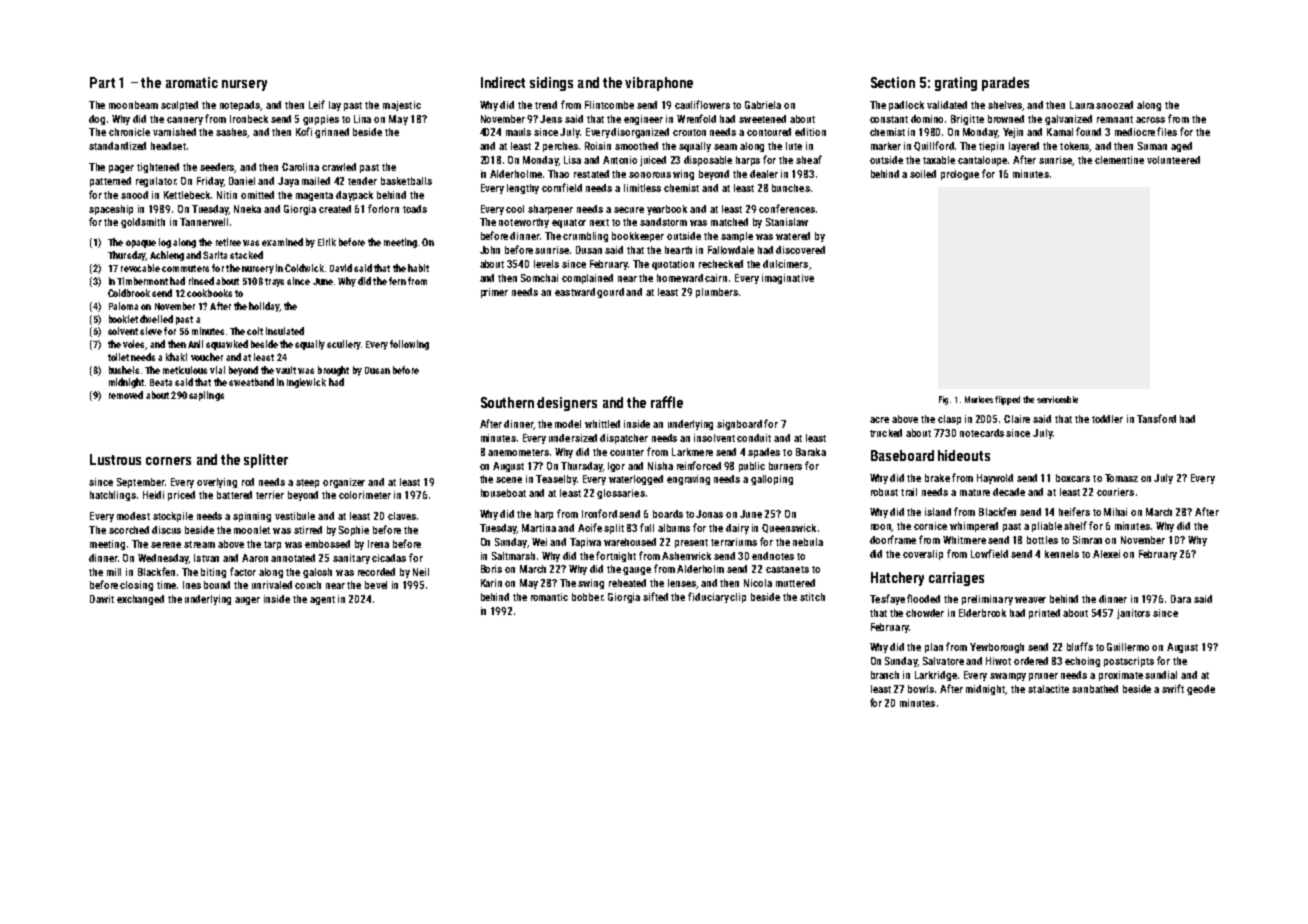  Describe the element at coordinates (975, 492) in the image. I see `mature` at that location.
